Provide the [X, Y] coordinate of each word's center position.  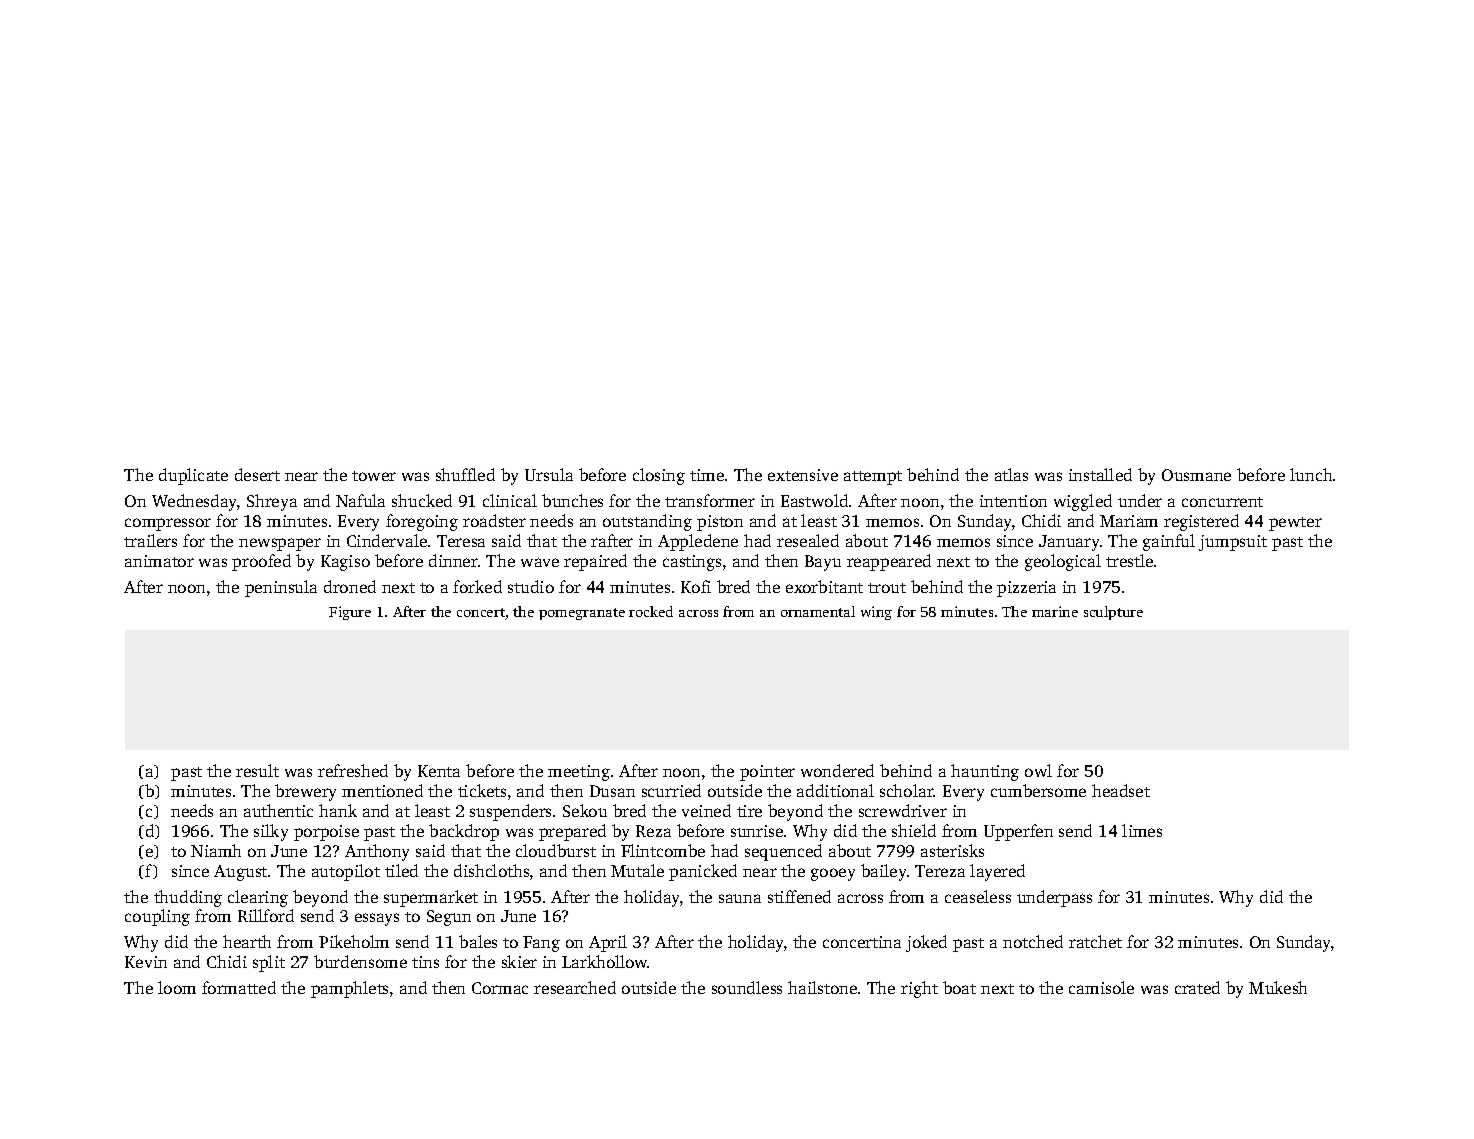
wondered [837, 770]
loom [177, 987]
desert [257, 474]
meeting [579, 773]
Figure [350, 613]
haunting [985, 772]
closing [659, 476]
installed [1100, 474]
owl [1038, 770]
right [919, 989]
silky [271, 832]
